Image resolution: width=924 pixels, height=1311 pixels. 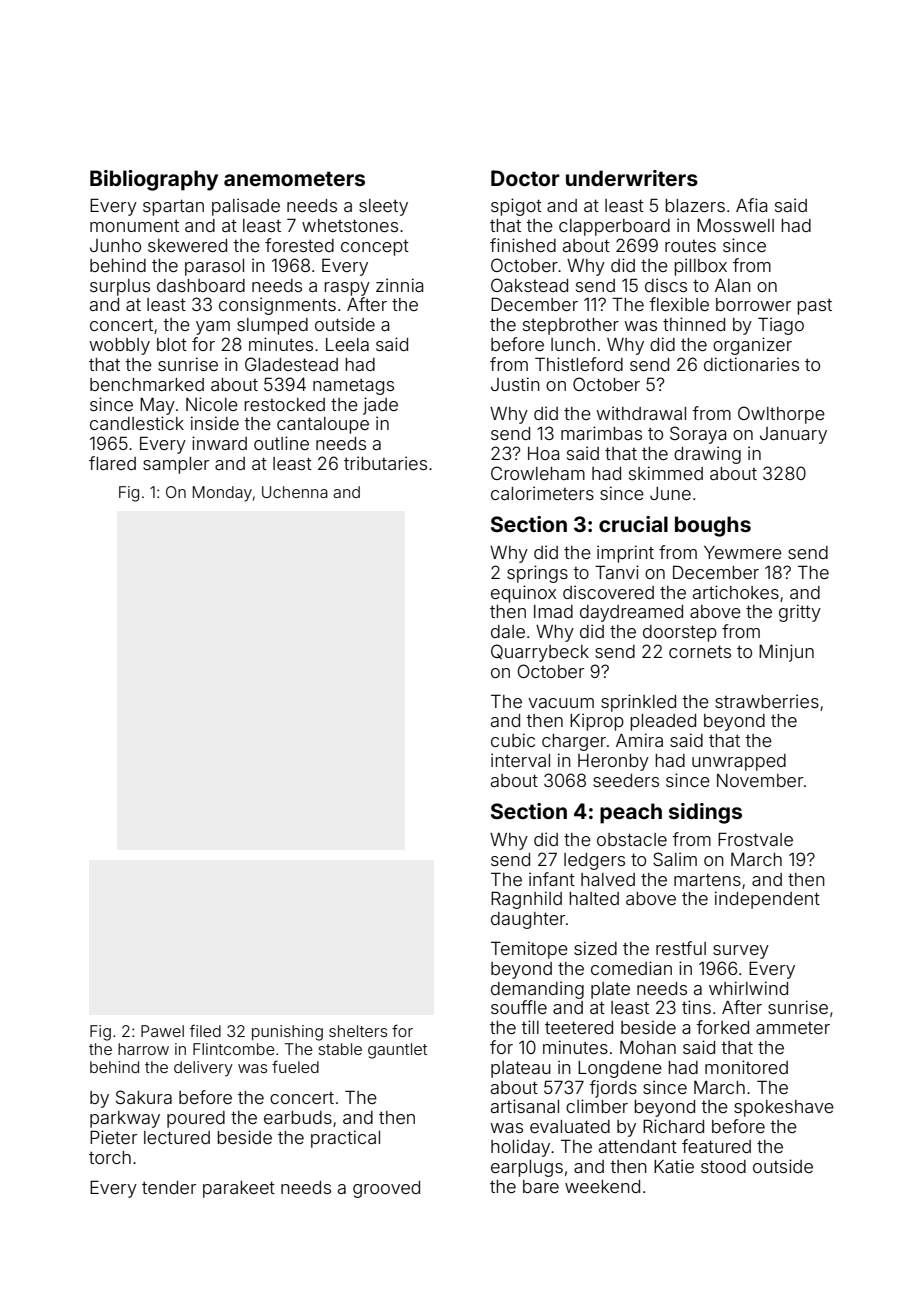 I want to click on punishing, so click(x=287, y=1033).
